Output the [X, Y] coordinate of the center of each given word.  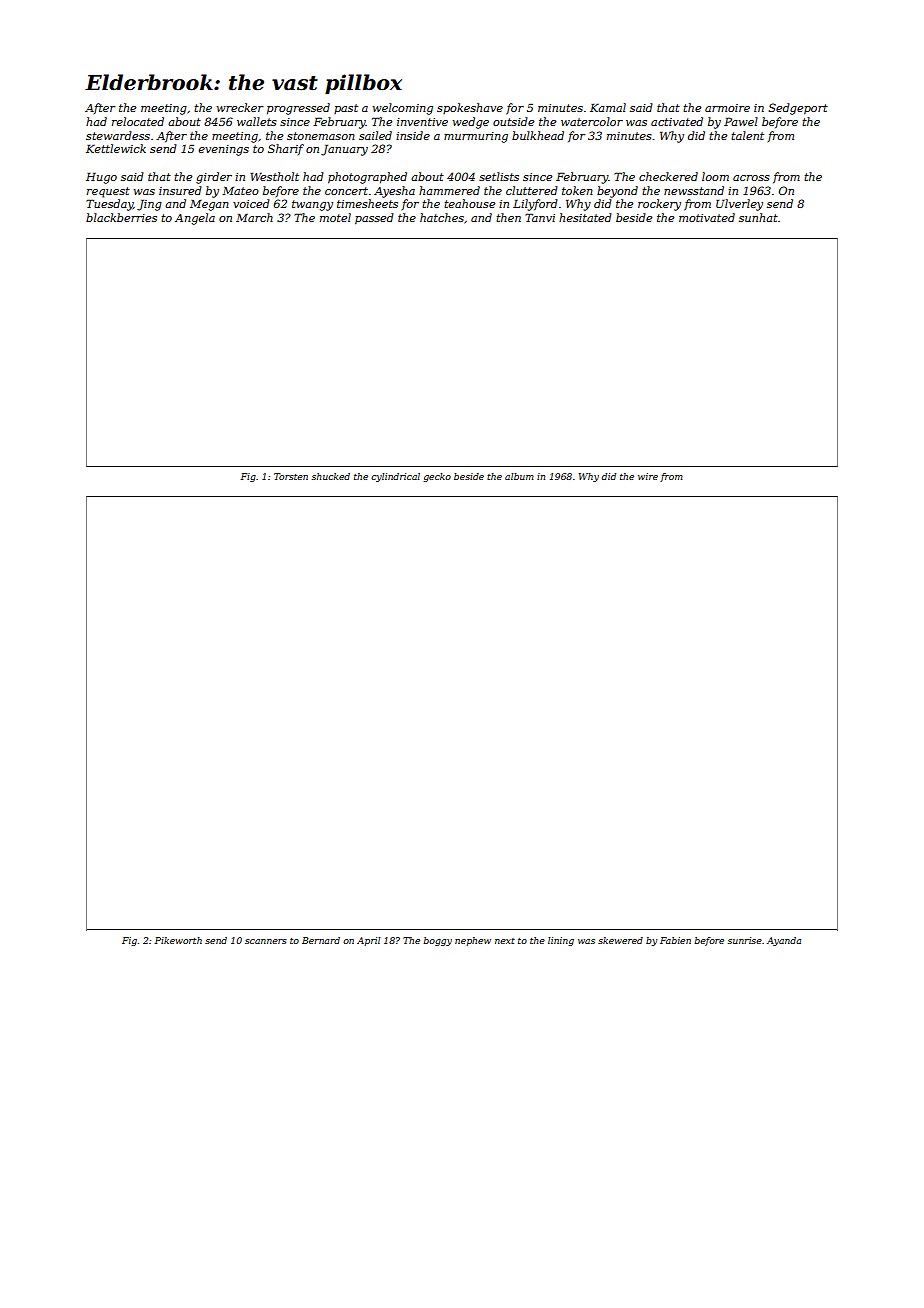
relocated [138, 121]
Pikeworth [178, 940]
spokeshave [470, 108]
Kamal [608, 107]
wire [648, 476]
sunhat [758, 217]
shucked [331, 476]
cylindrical [395, 477]
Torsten [291, 476]
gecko [437, 477]
